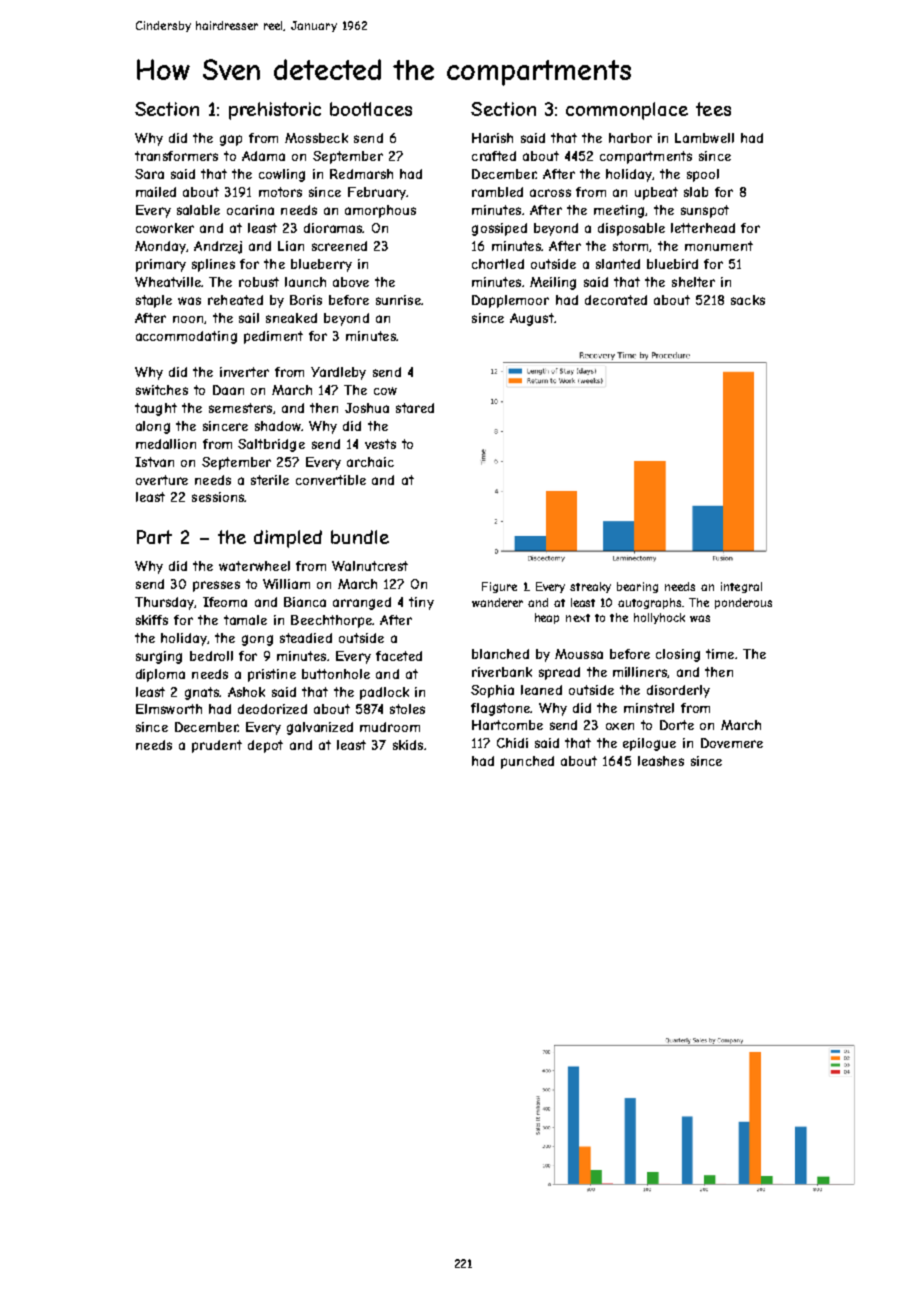 This screenshot has height=1316, width=908. Describe the element at coordinates (231, 140) in the screenshot. I see `gap` at that location.
